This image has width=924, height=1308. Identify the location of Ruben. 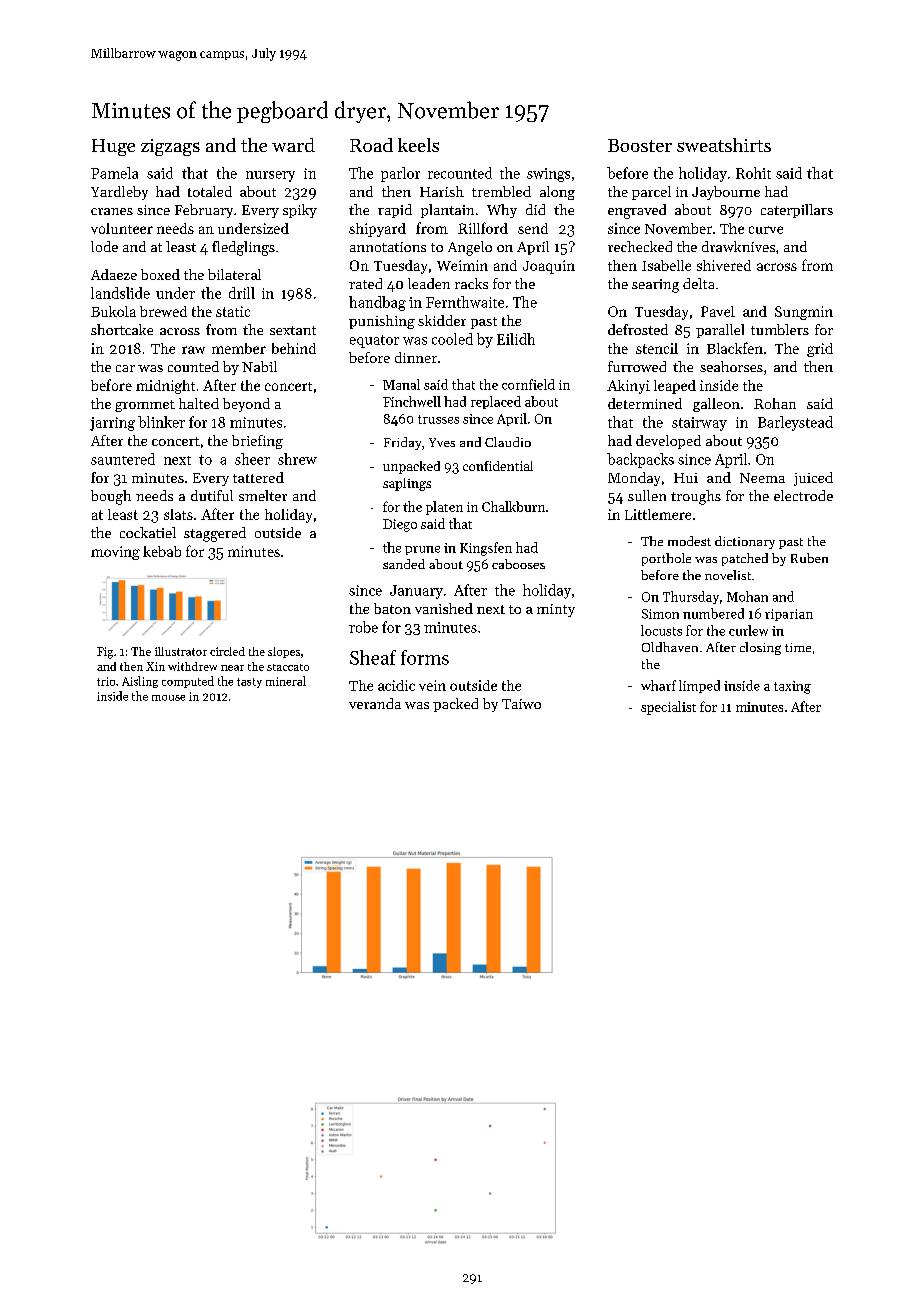
(809, 558).
